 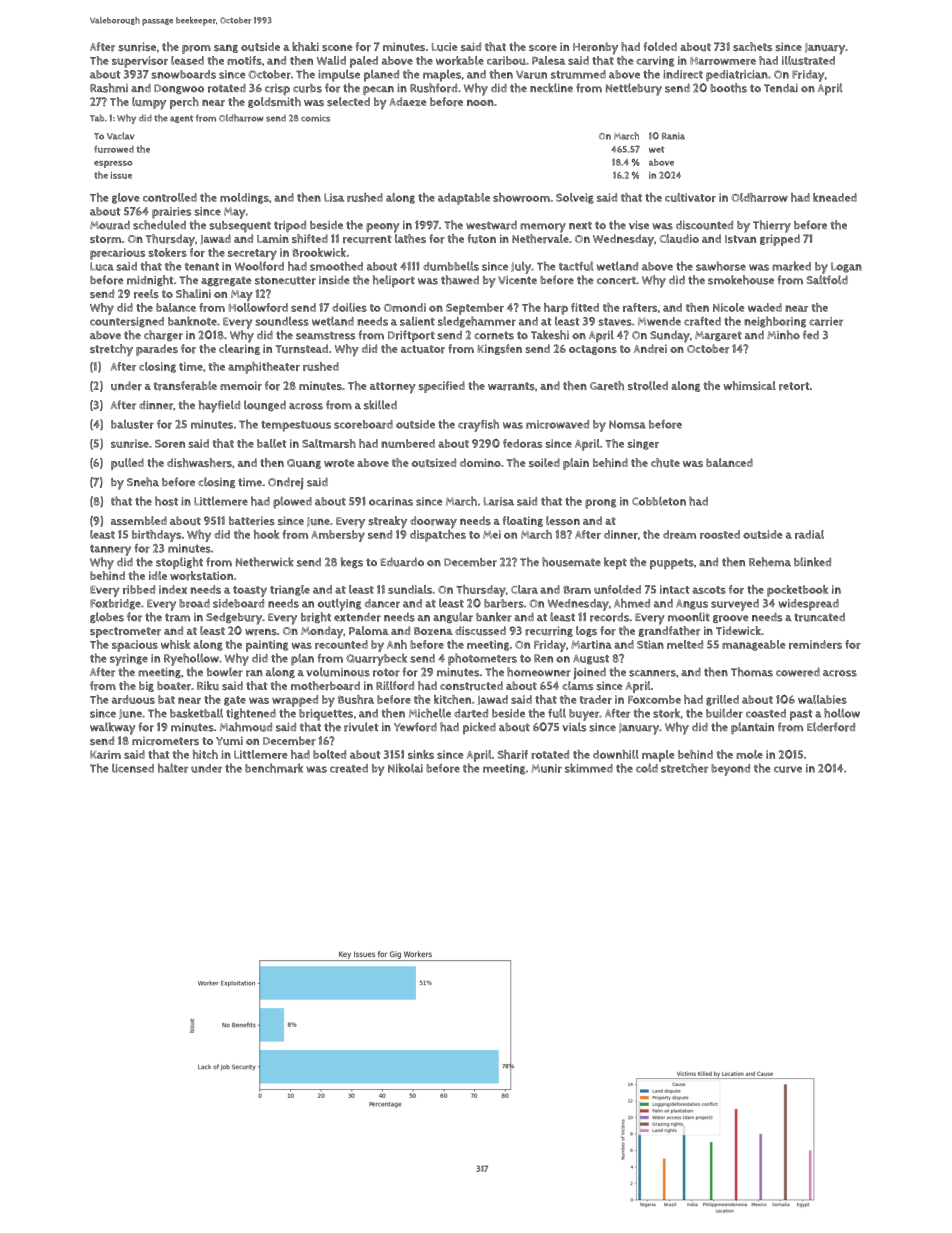 What do you see at coordinates (274, 768) in the screenshot?
I see `benchmark` at bounding box center [274, 768].
